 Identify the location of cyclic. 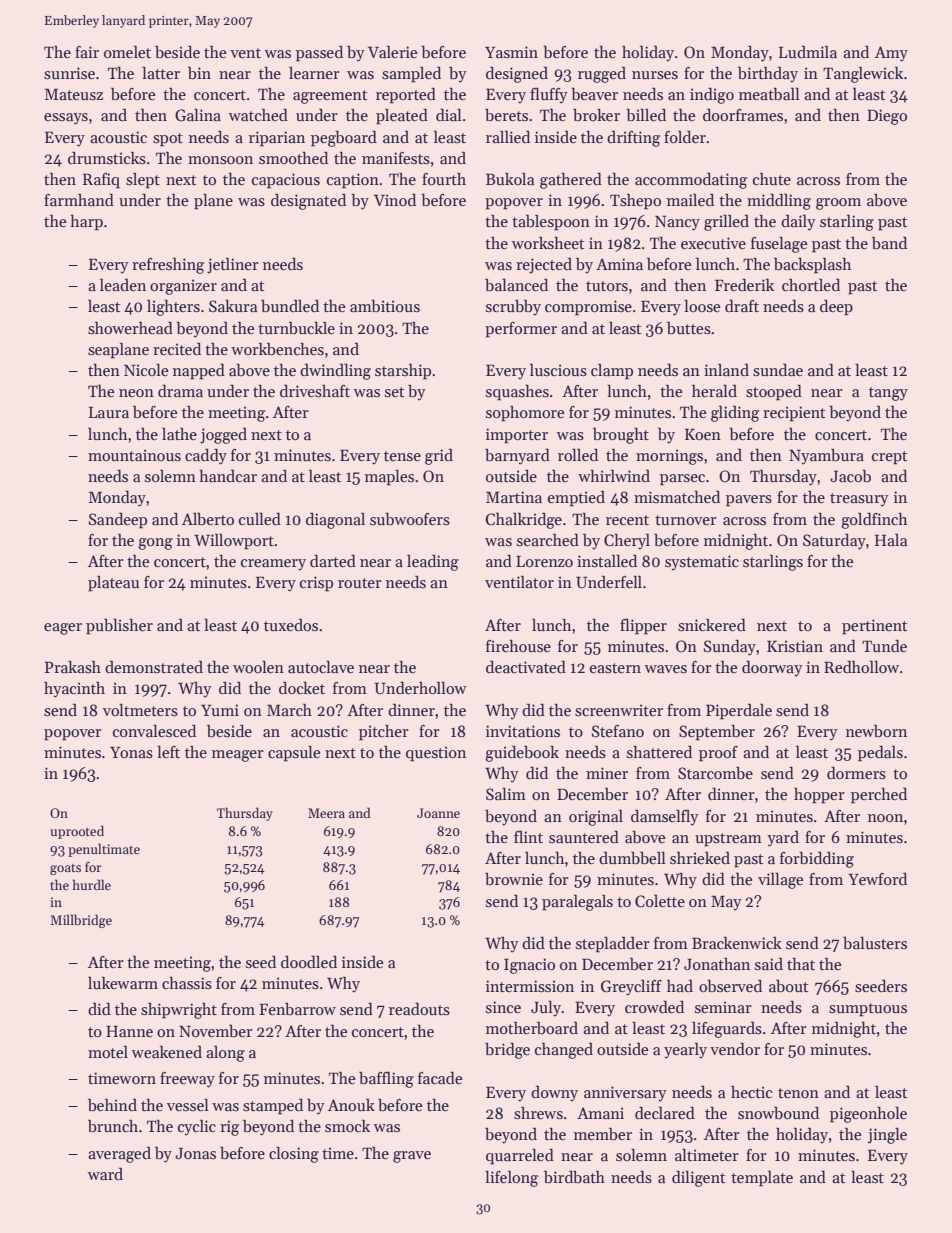
(197, 1127).
